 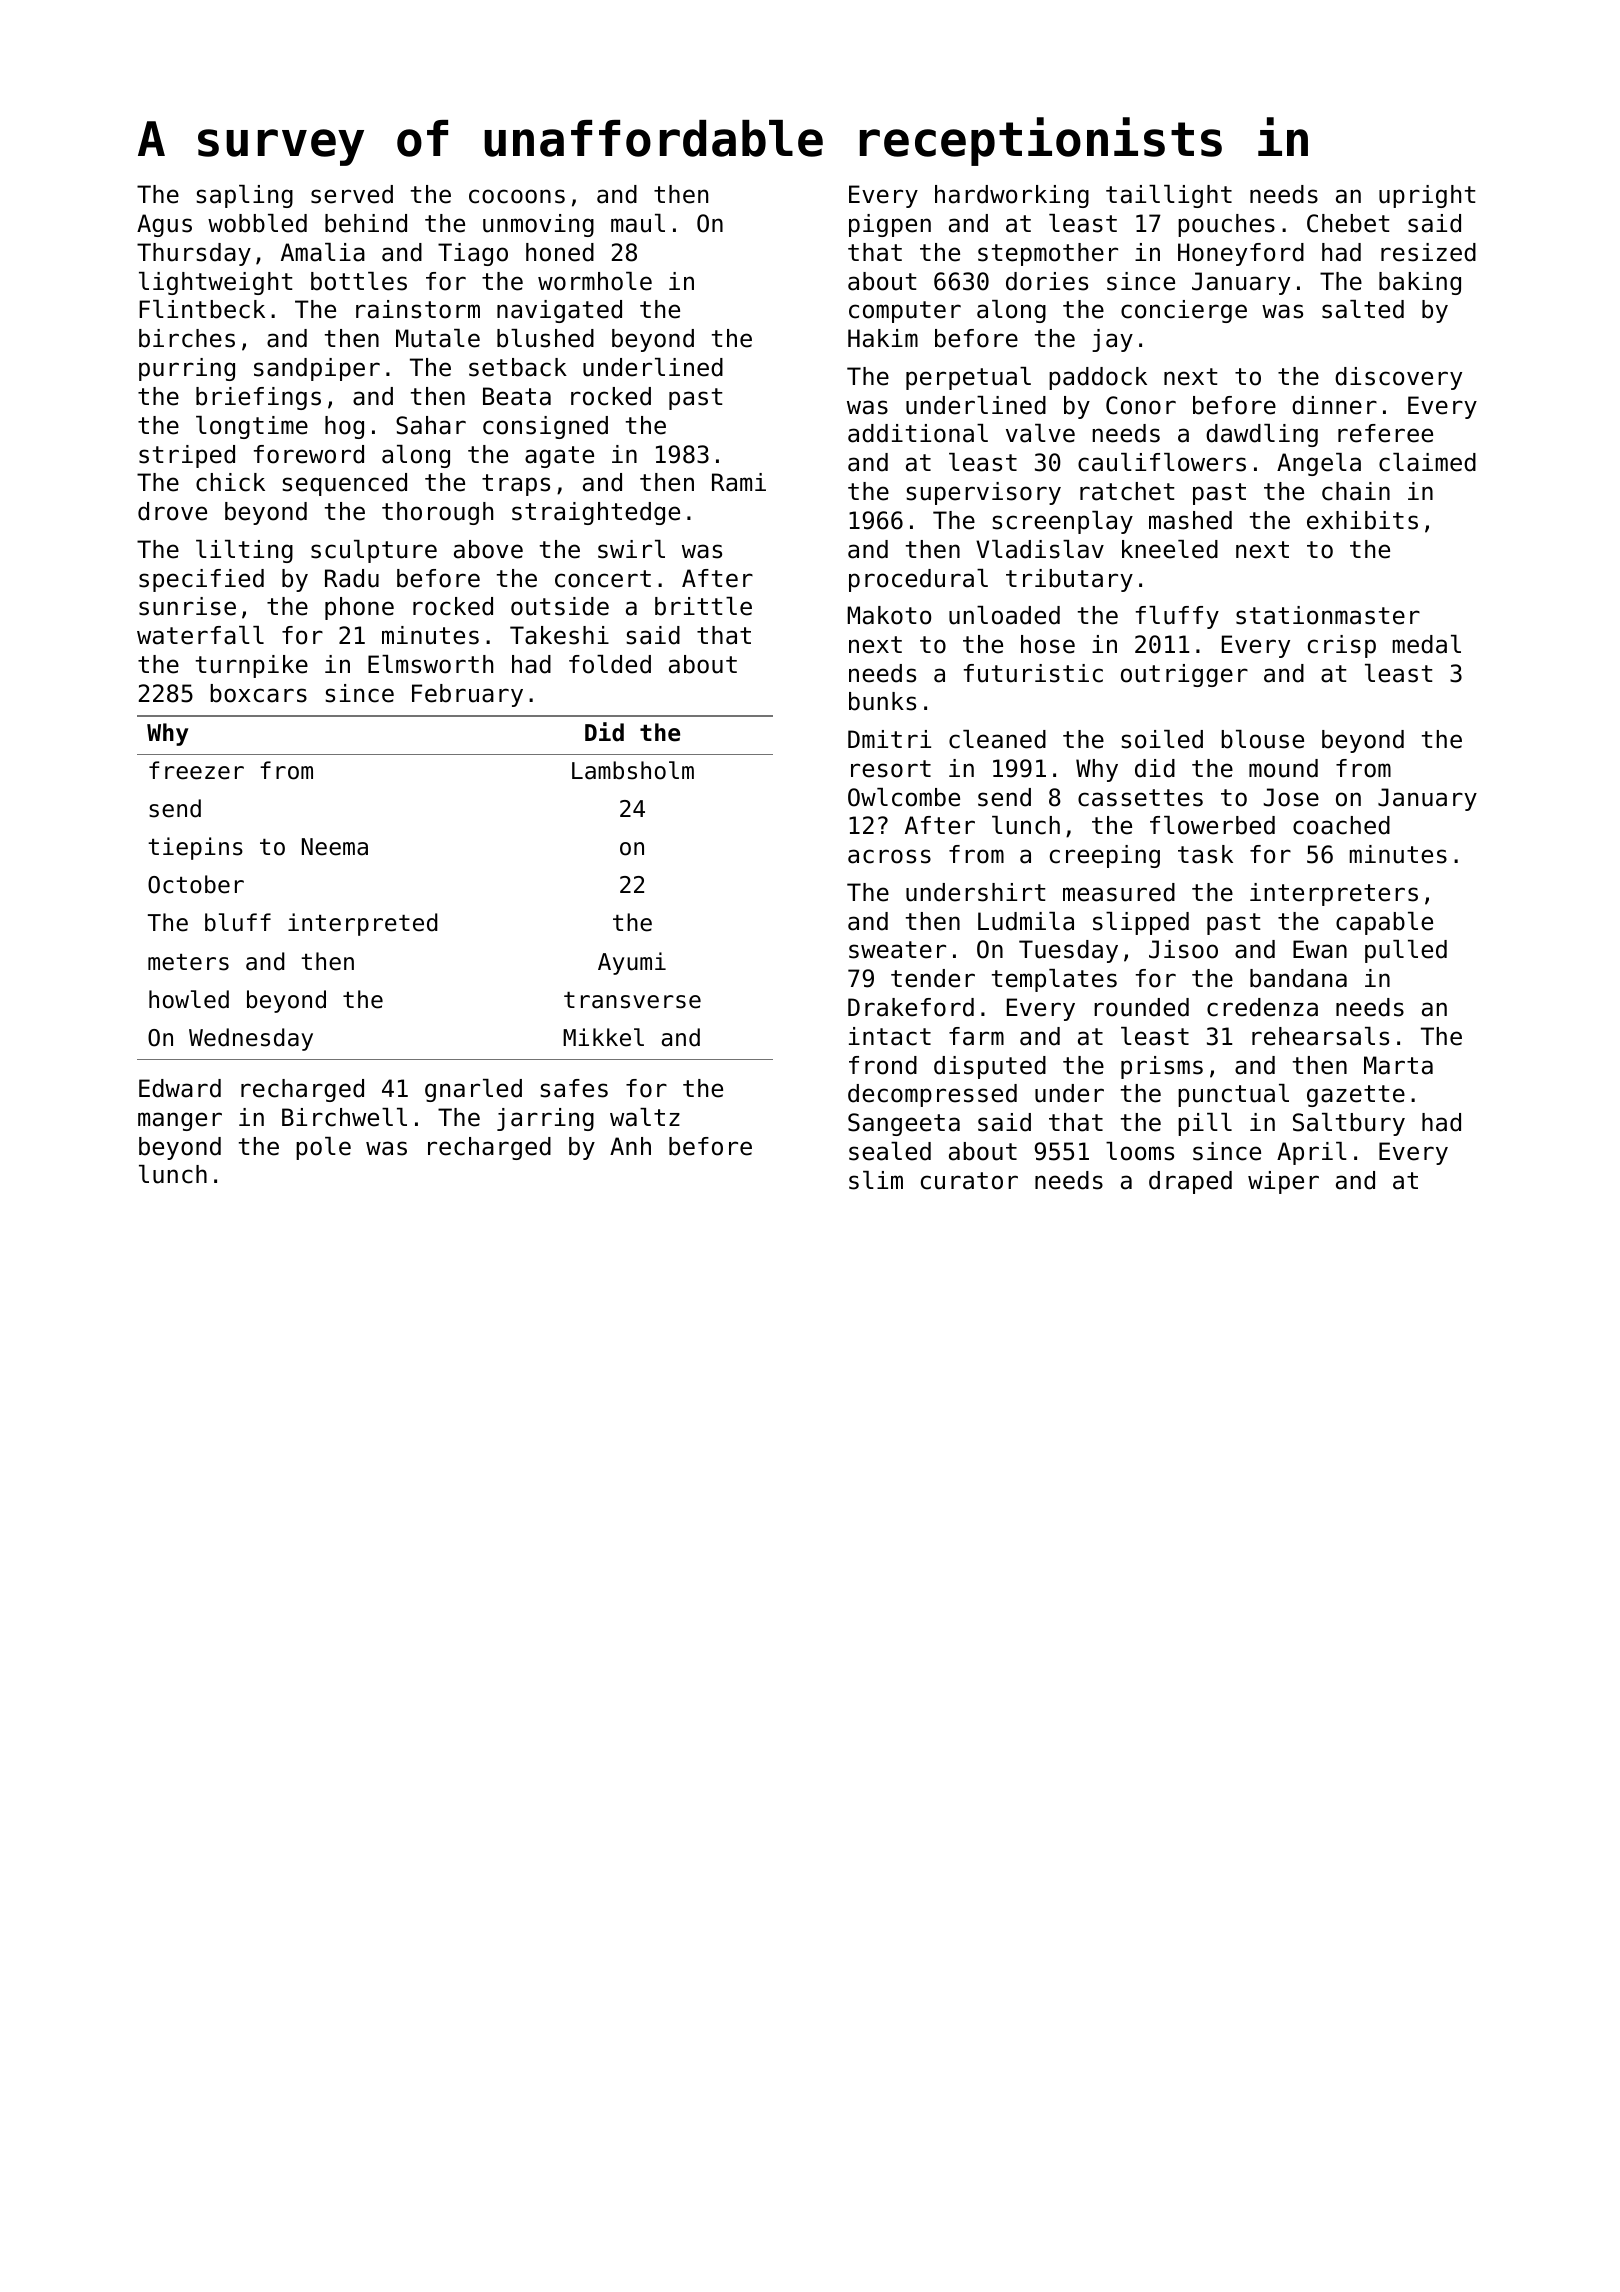 I want to click on outrigger, so click(x=1184, y=675).
